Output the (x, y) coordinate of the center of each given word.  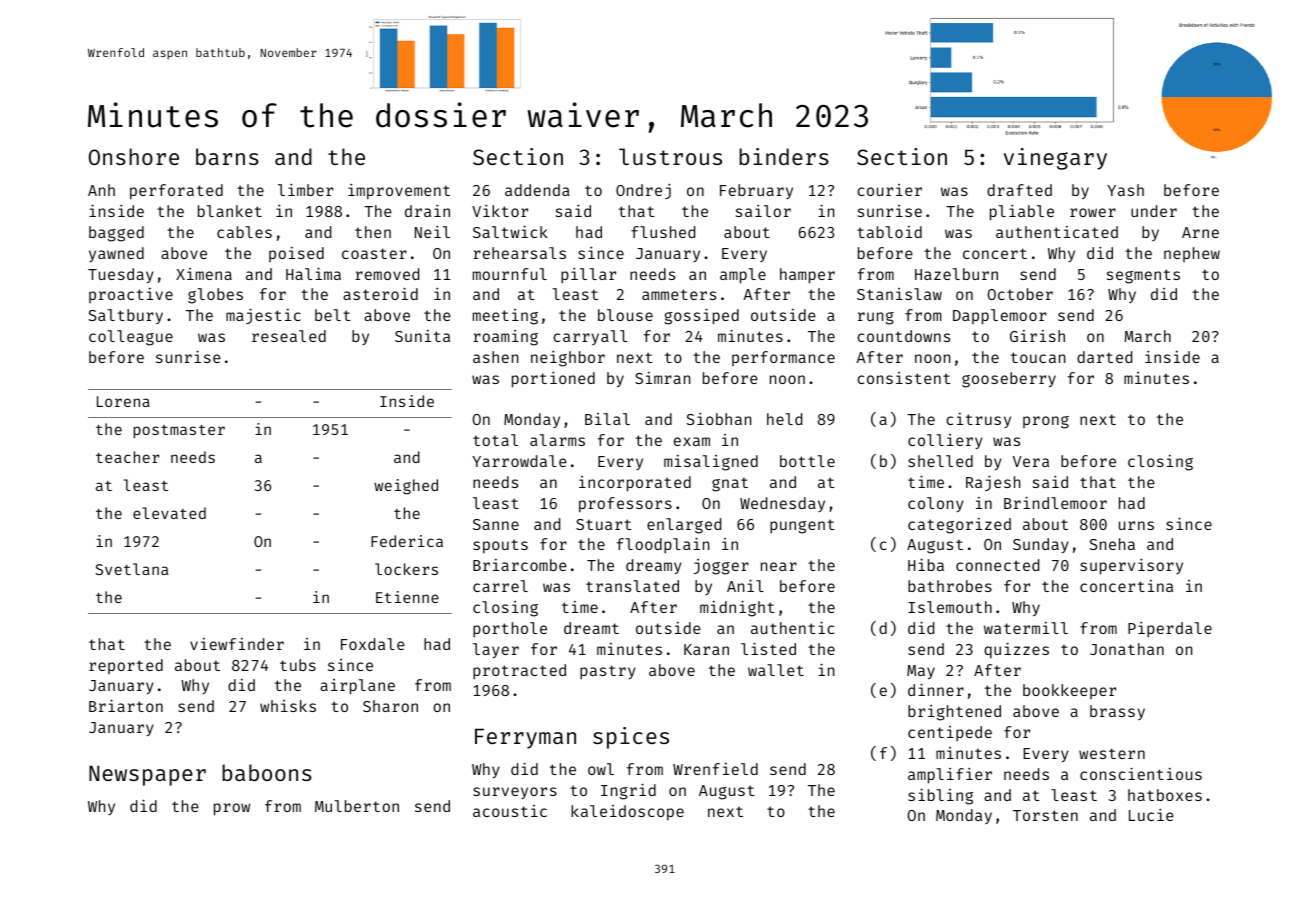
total (495, 440)
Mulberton (357, 806)
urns (1136, 525)
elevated (169, 513)
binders (784, 156)
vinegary (1055, 159)
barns (227, 156)
